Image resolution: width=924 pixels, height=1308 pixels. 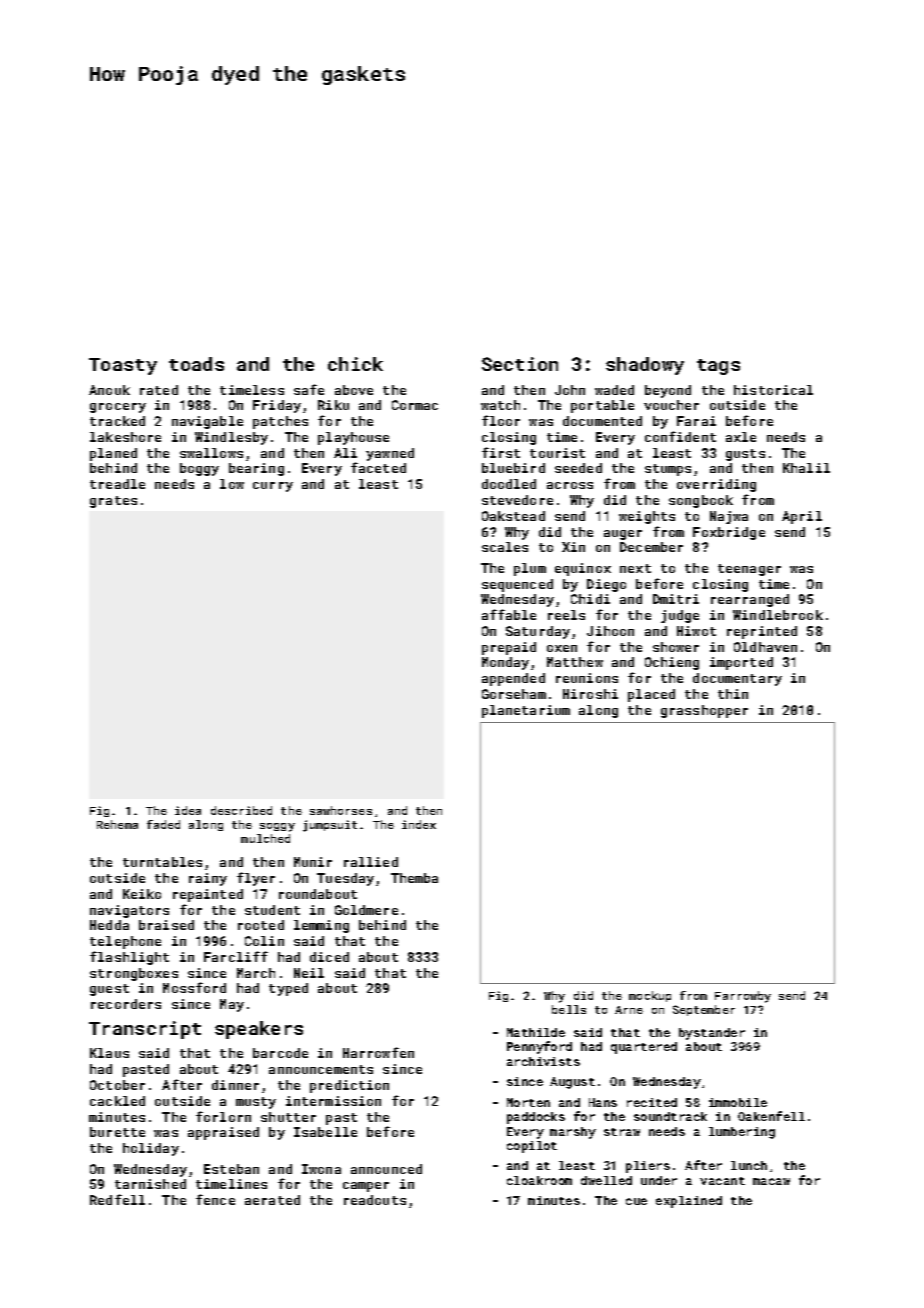 What do you see at coordinates (199, 469) in the screenshot?
I see `boggy` at bounding box center [199, 469].
